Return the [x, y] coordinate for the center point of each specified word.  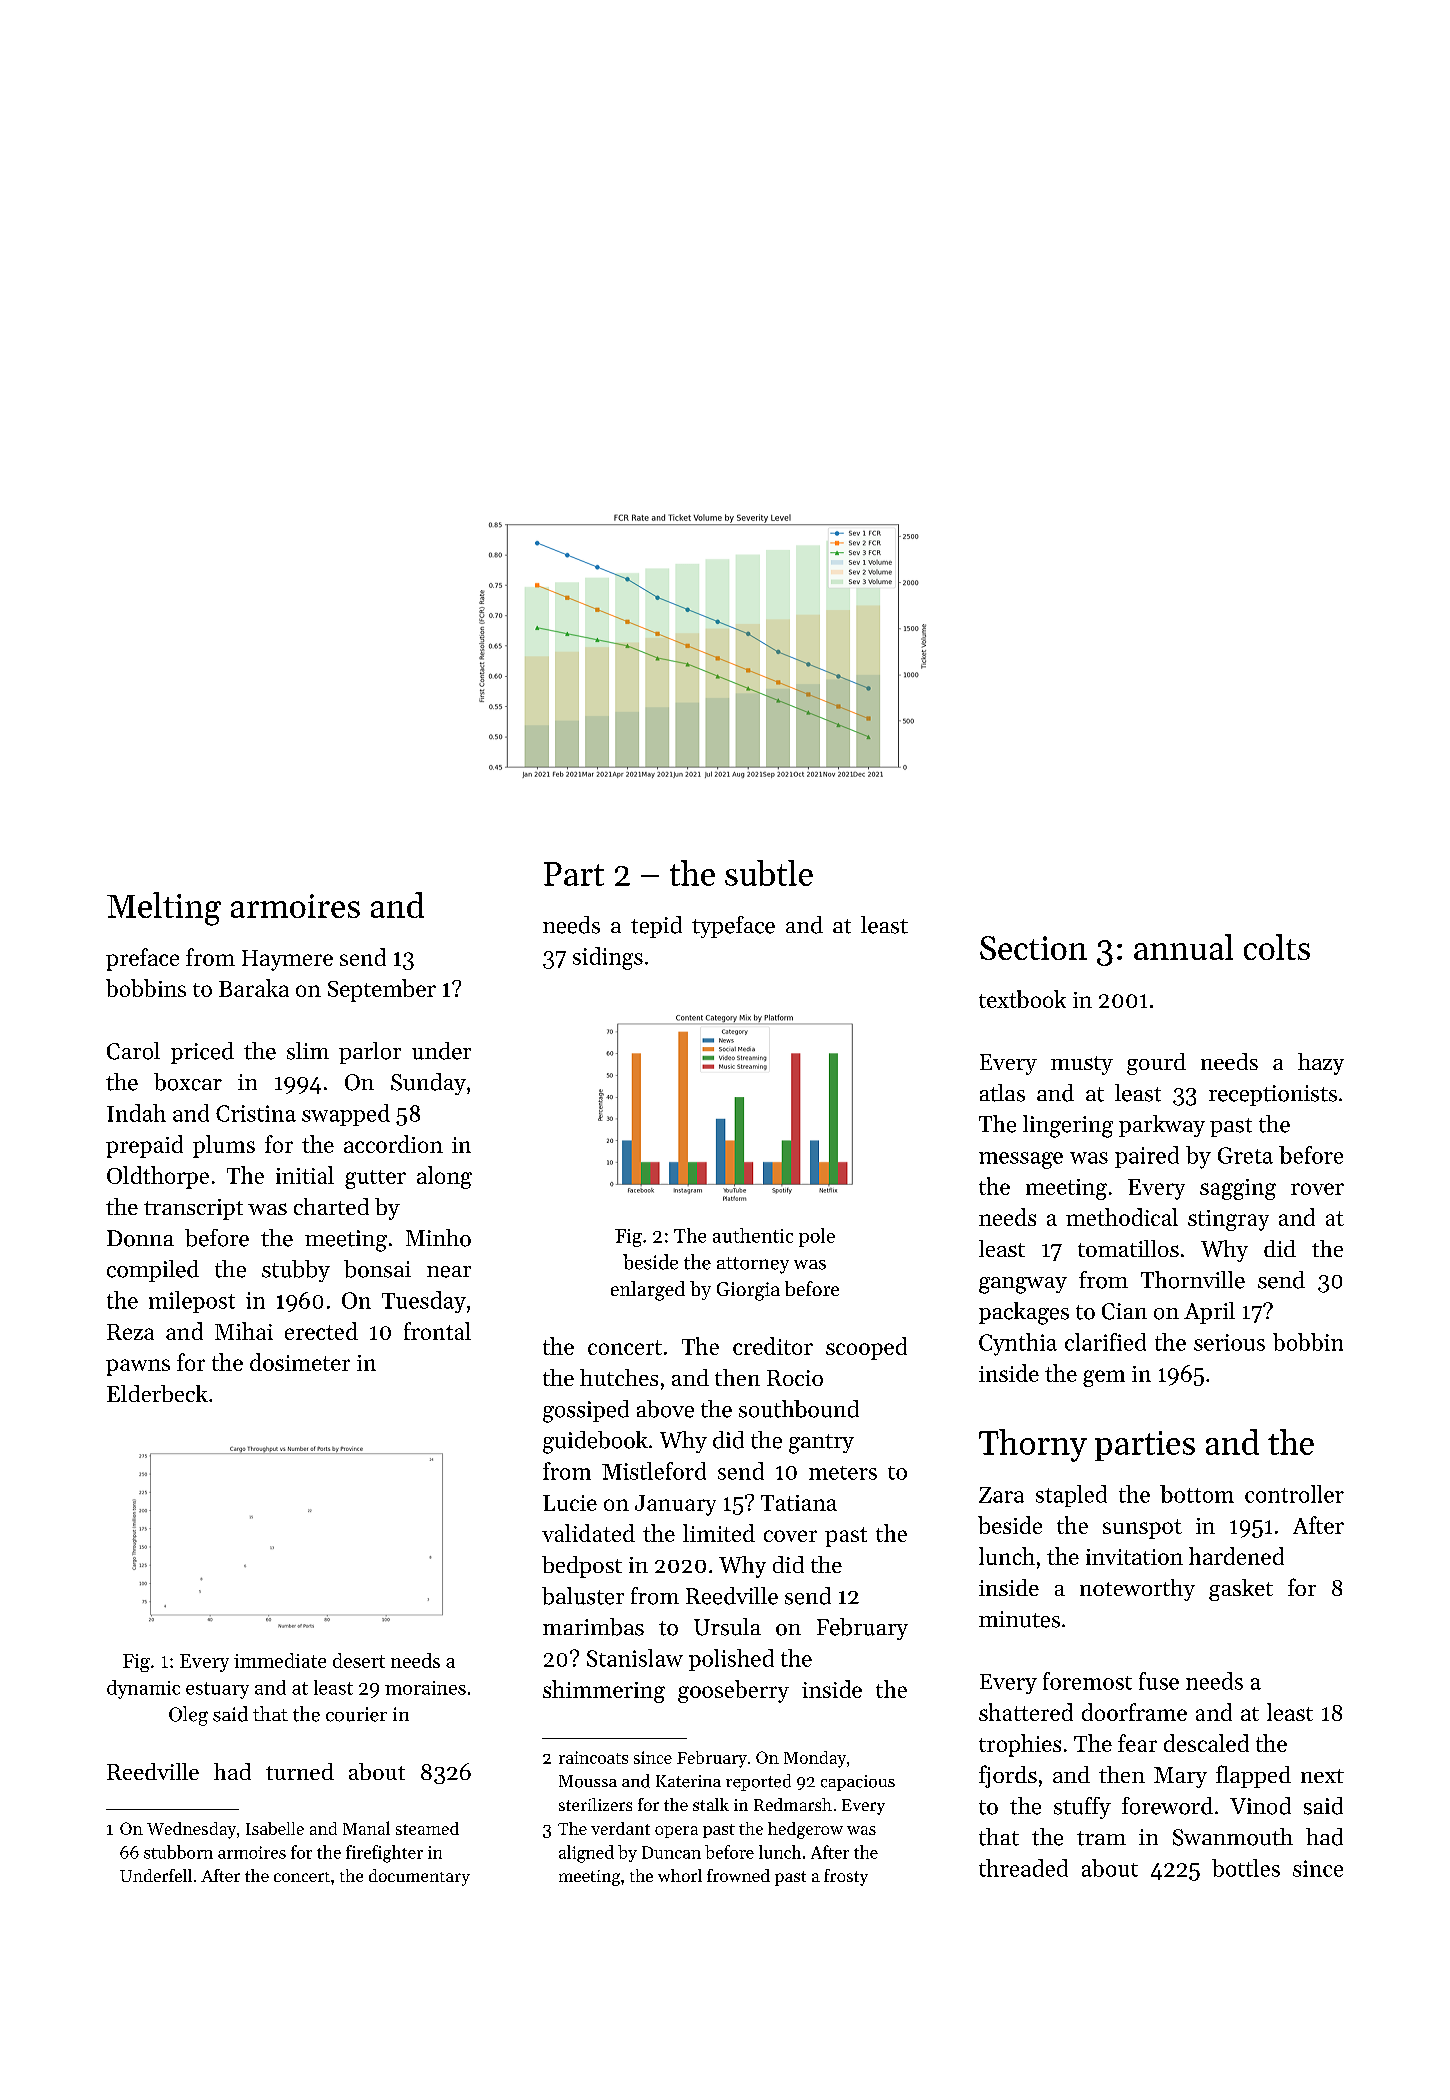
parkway [1162, 1126]
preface [142, 959]
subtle [769, 873]
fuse [1159, 1681]
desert [359, 1660]
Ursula [727, 1627]
